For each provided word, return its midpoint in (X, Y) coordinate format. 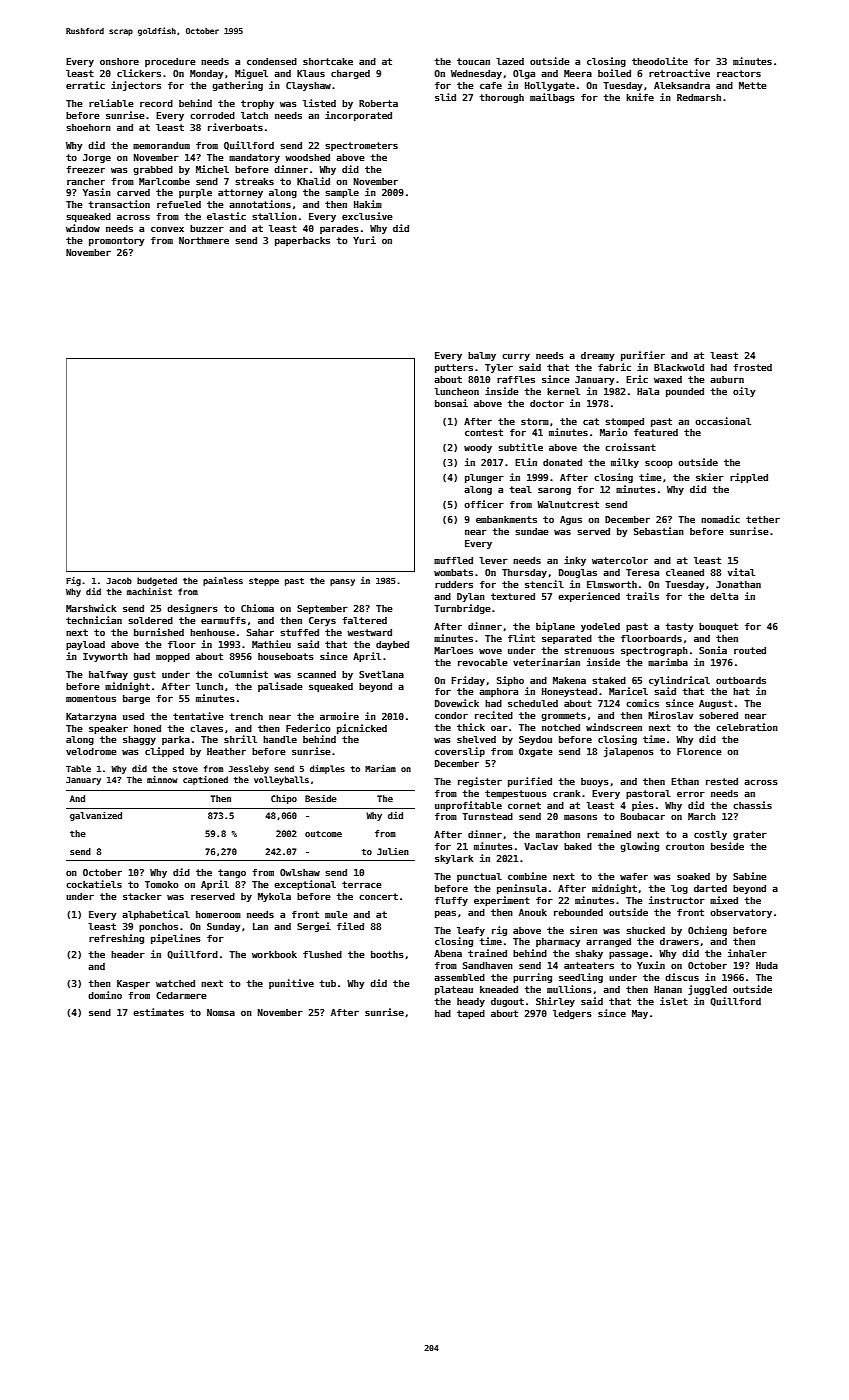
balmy (482, 356)
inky (575, 561)
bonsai (451, 403)
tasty (679, 627)
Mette (753, 85)
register (480, 782)
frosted (752, 367)
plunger (484, 478)
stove (185, 769)
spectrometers (361, 146)
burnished (159, 632)
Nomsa (221, 1012)
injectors (136, 86)
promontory (116, 241)
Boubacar (643, 816)
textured (513, 596)
